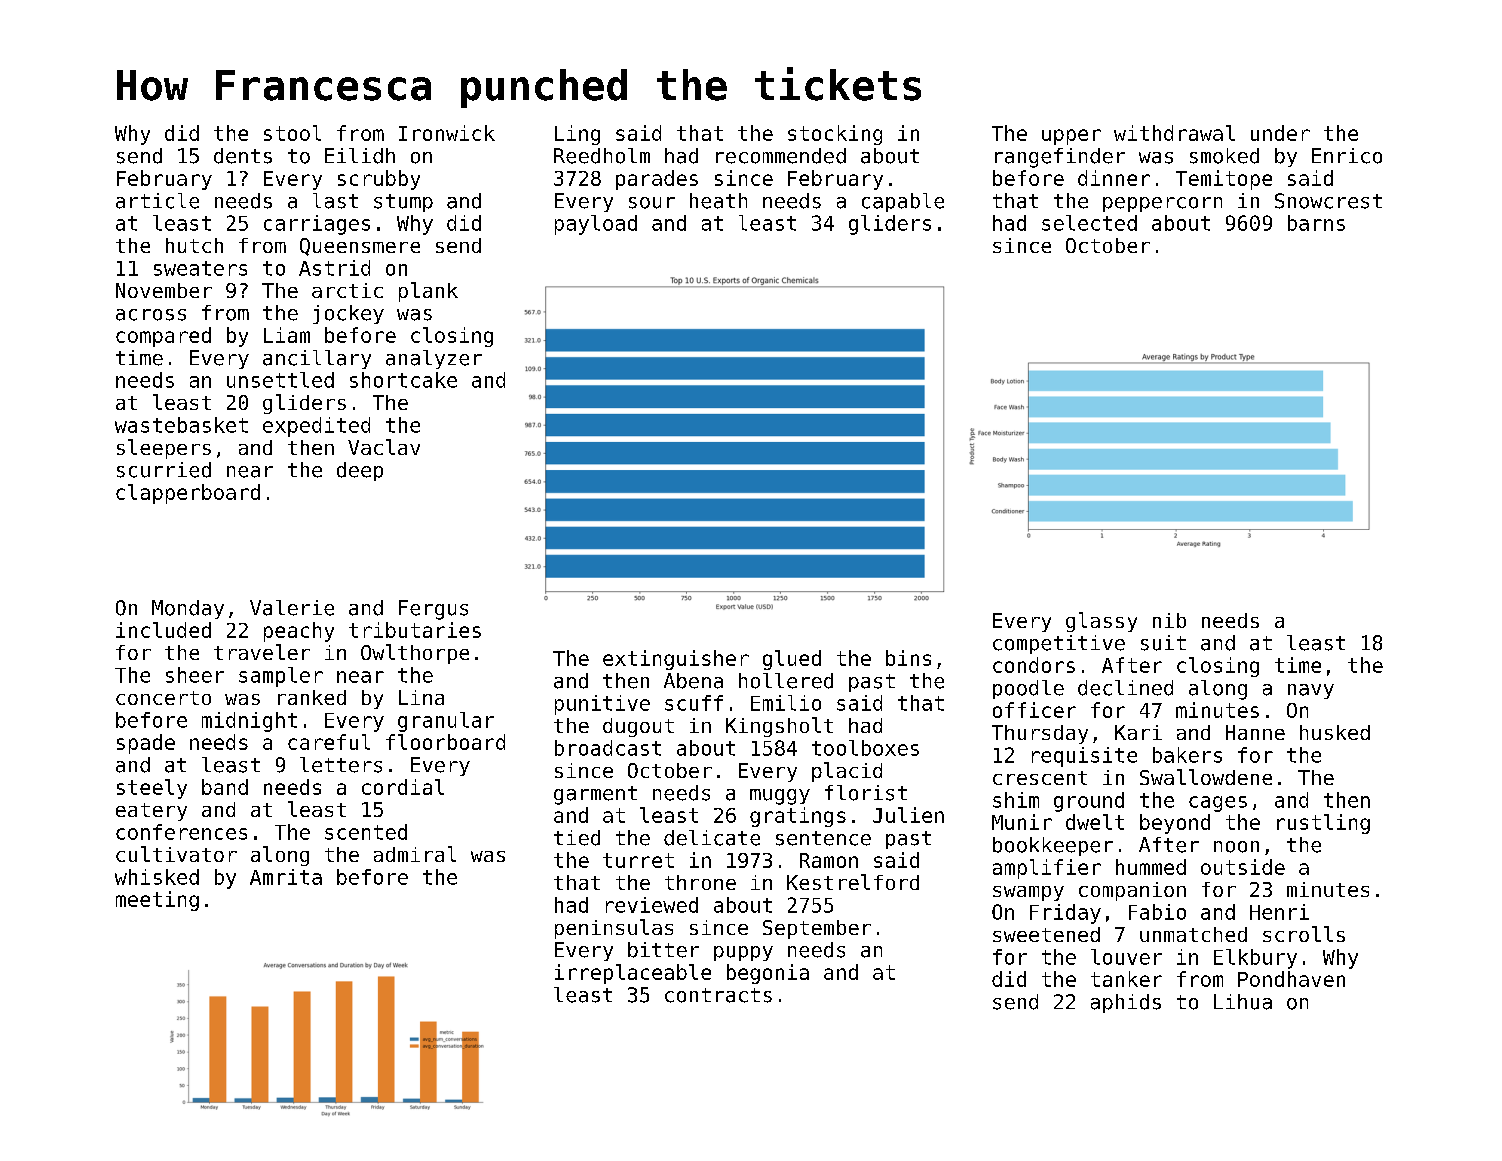 This screenshot has width=1502, height=1161. What do you see at coordinates (614, 929) in the screenshot?
I see `peninsulas` at bounding box center [614, 929].
